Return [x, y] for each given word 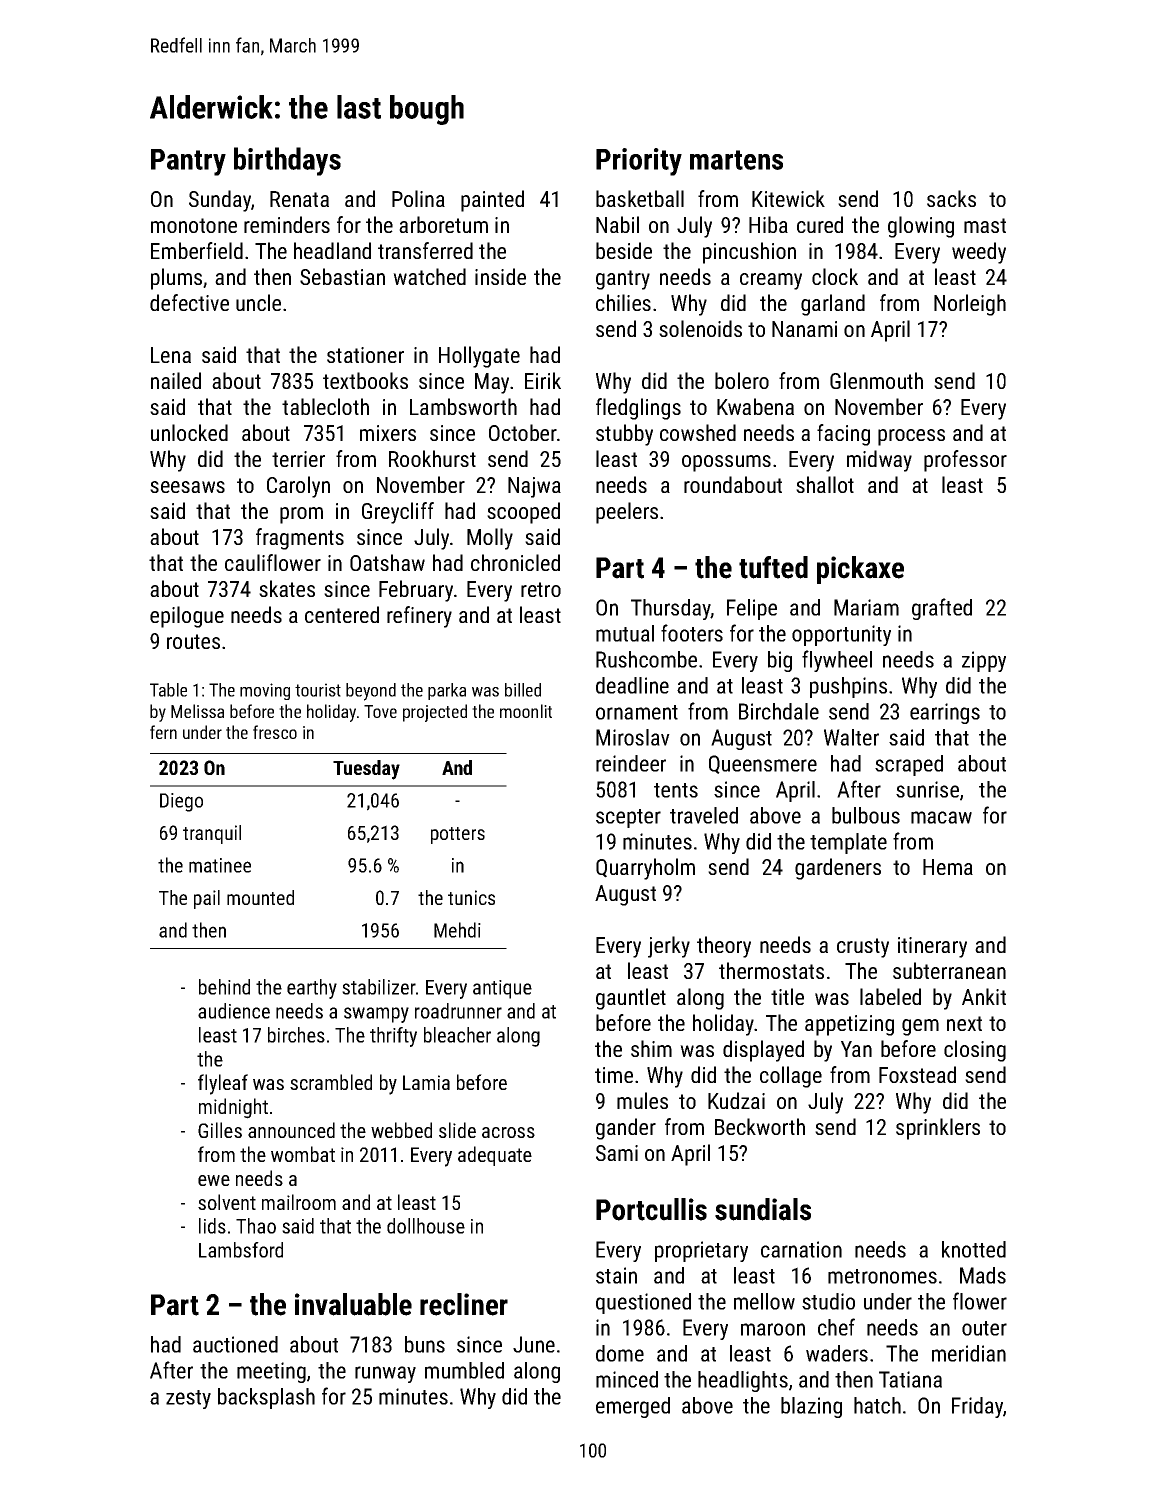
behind [224, 987]
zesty [188, 1399]
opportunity [841, 635]
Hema [948, 867]
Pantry [188, 162]
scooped [523, 513]
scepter [628, 818]
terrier [298, 459]
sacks [951, 198]
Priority [639, 162]
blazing [811, 1407]
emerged [633, 1407]
